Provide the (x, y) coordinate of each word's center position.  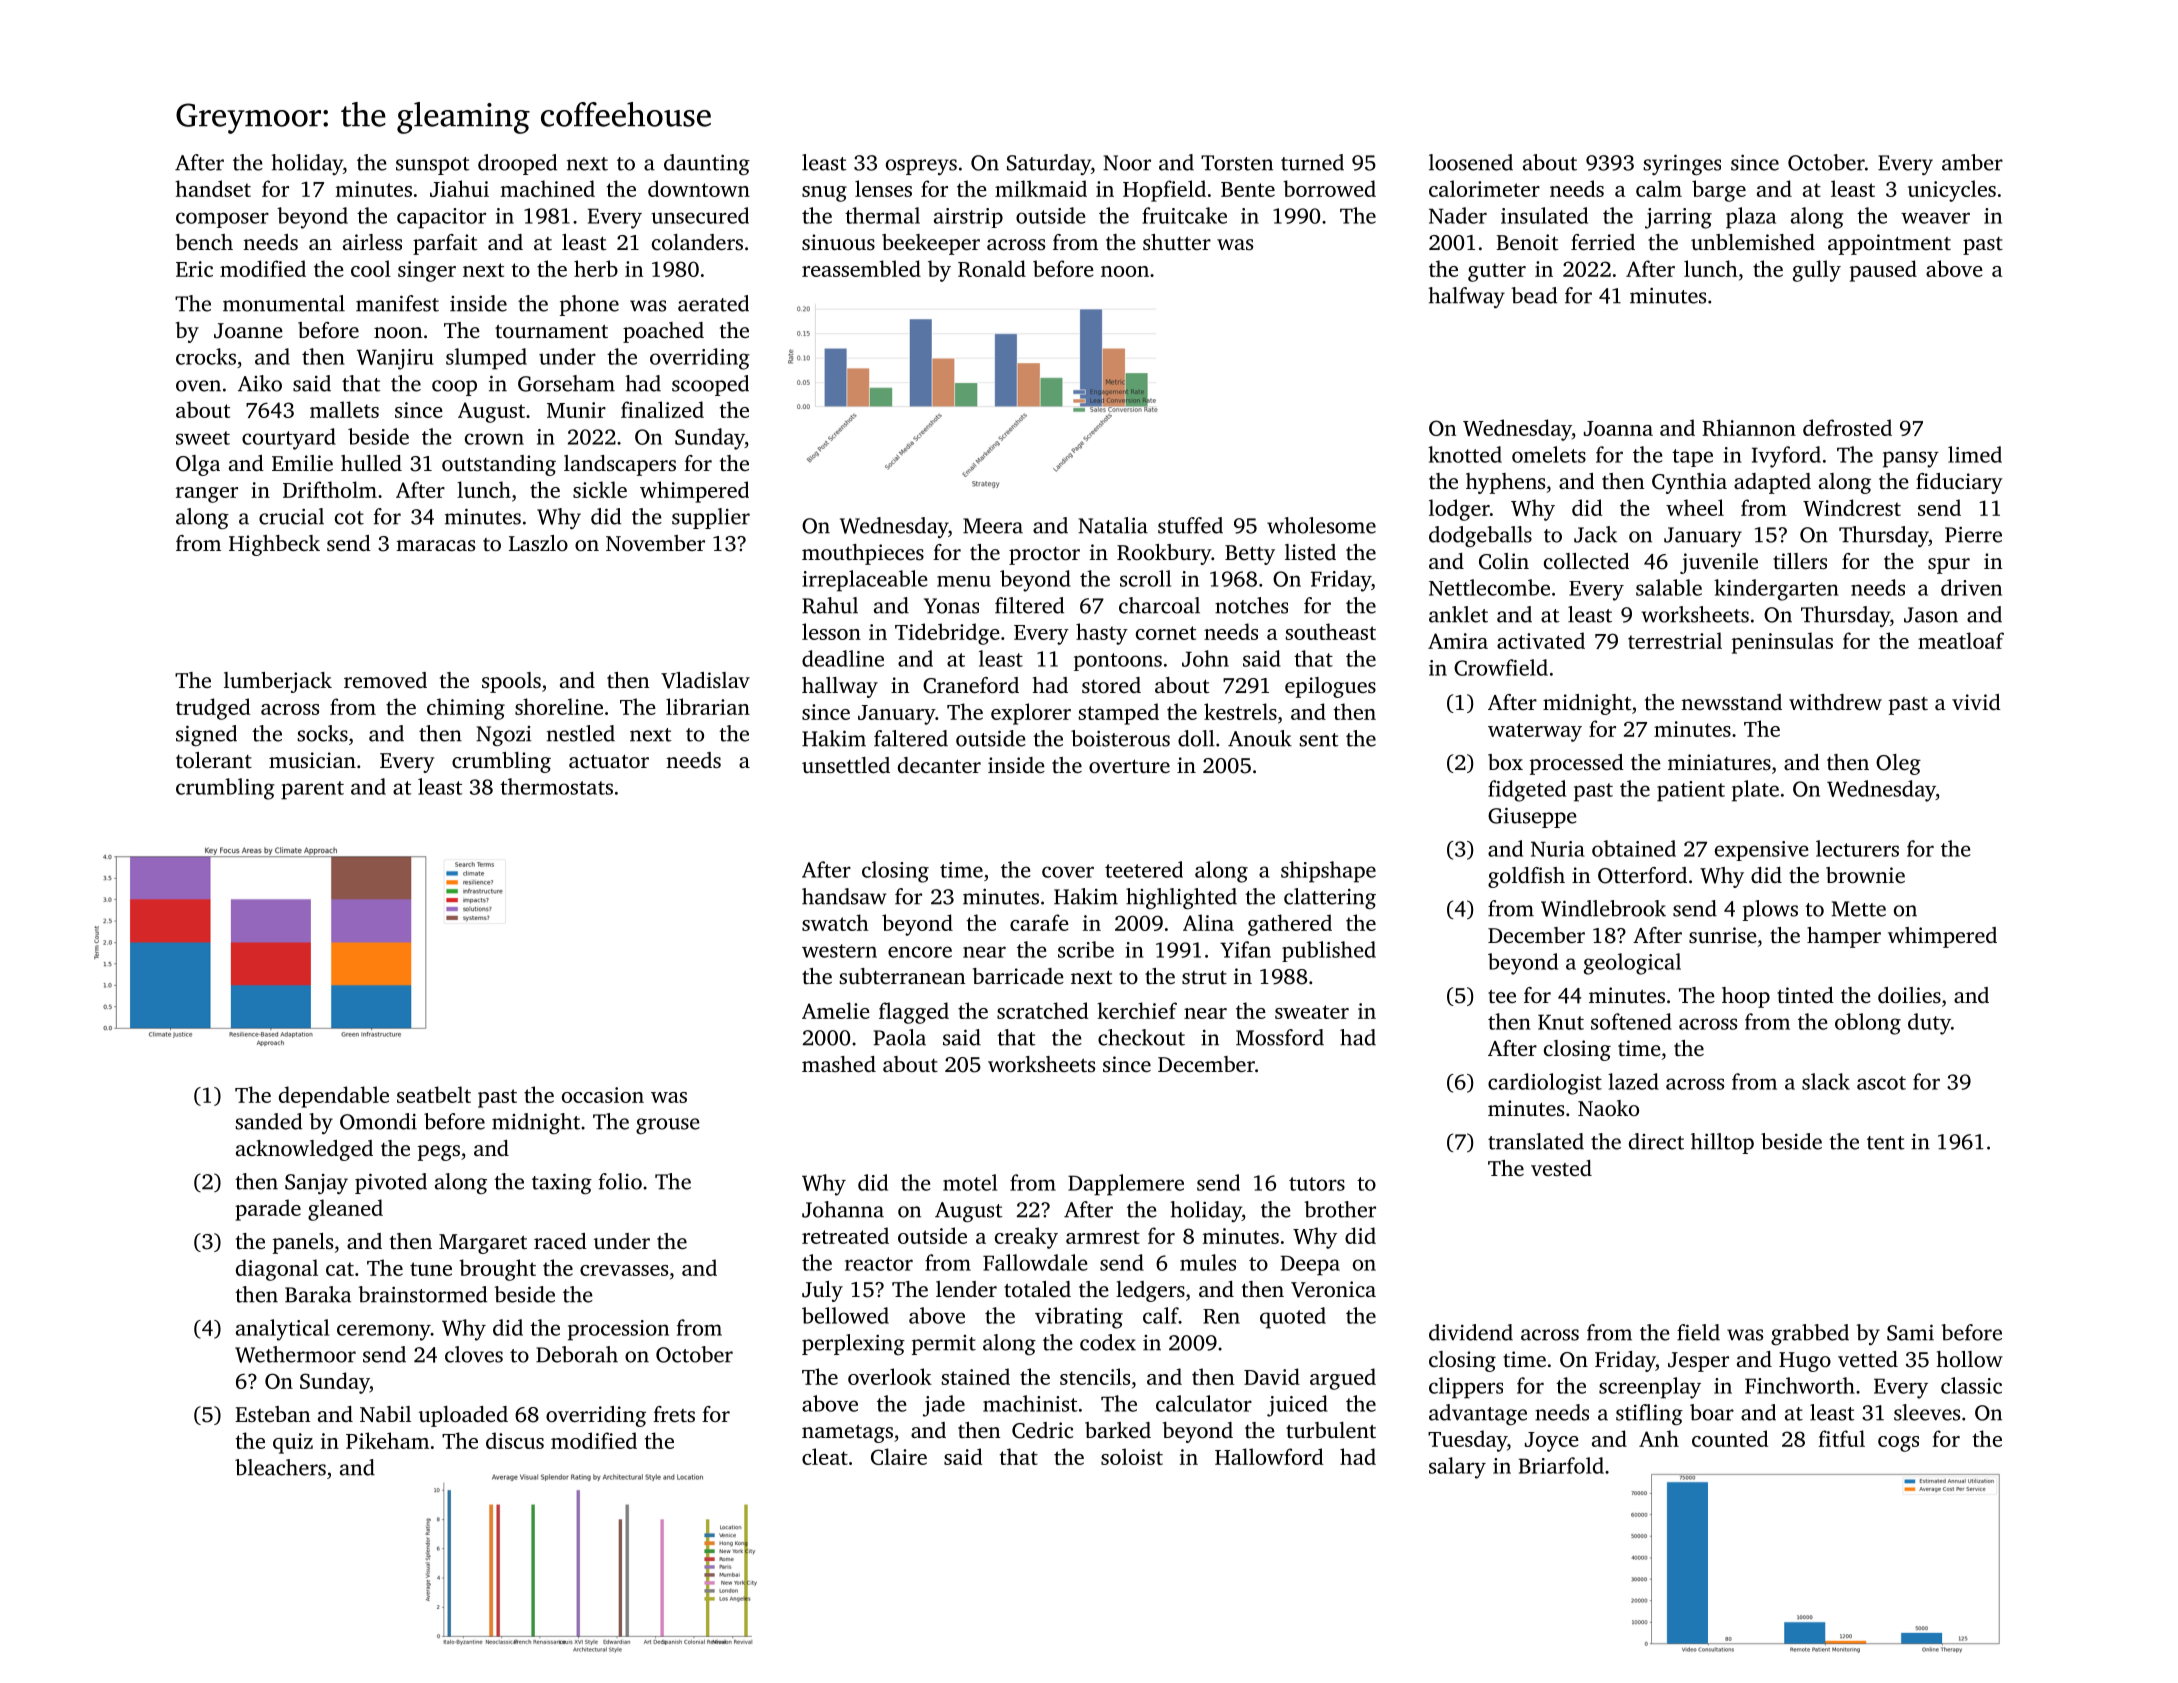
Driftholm (330, 489)
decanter (939, 765)
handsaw (844, 896)
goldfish (1526, 877)
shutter (1177, 242)
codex (1108, 1342)
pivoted (391, 1183)
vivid (1976, 702)
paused (1883, 271)
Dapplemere (1126, 1185)
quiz (293, 1443)
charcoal (1159, 605)
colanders (697, 242)
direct (1656, 1141)
